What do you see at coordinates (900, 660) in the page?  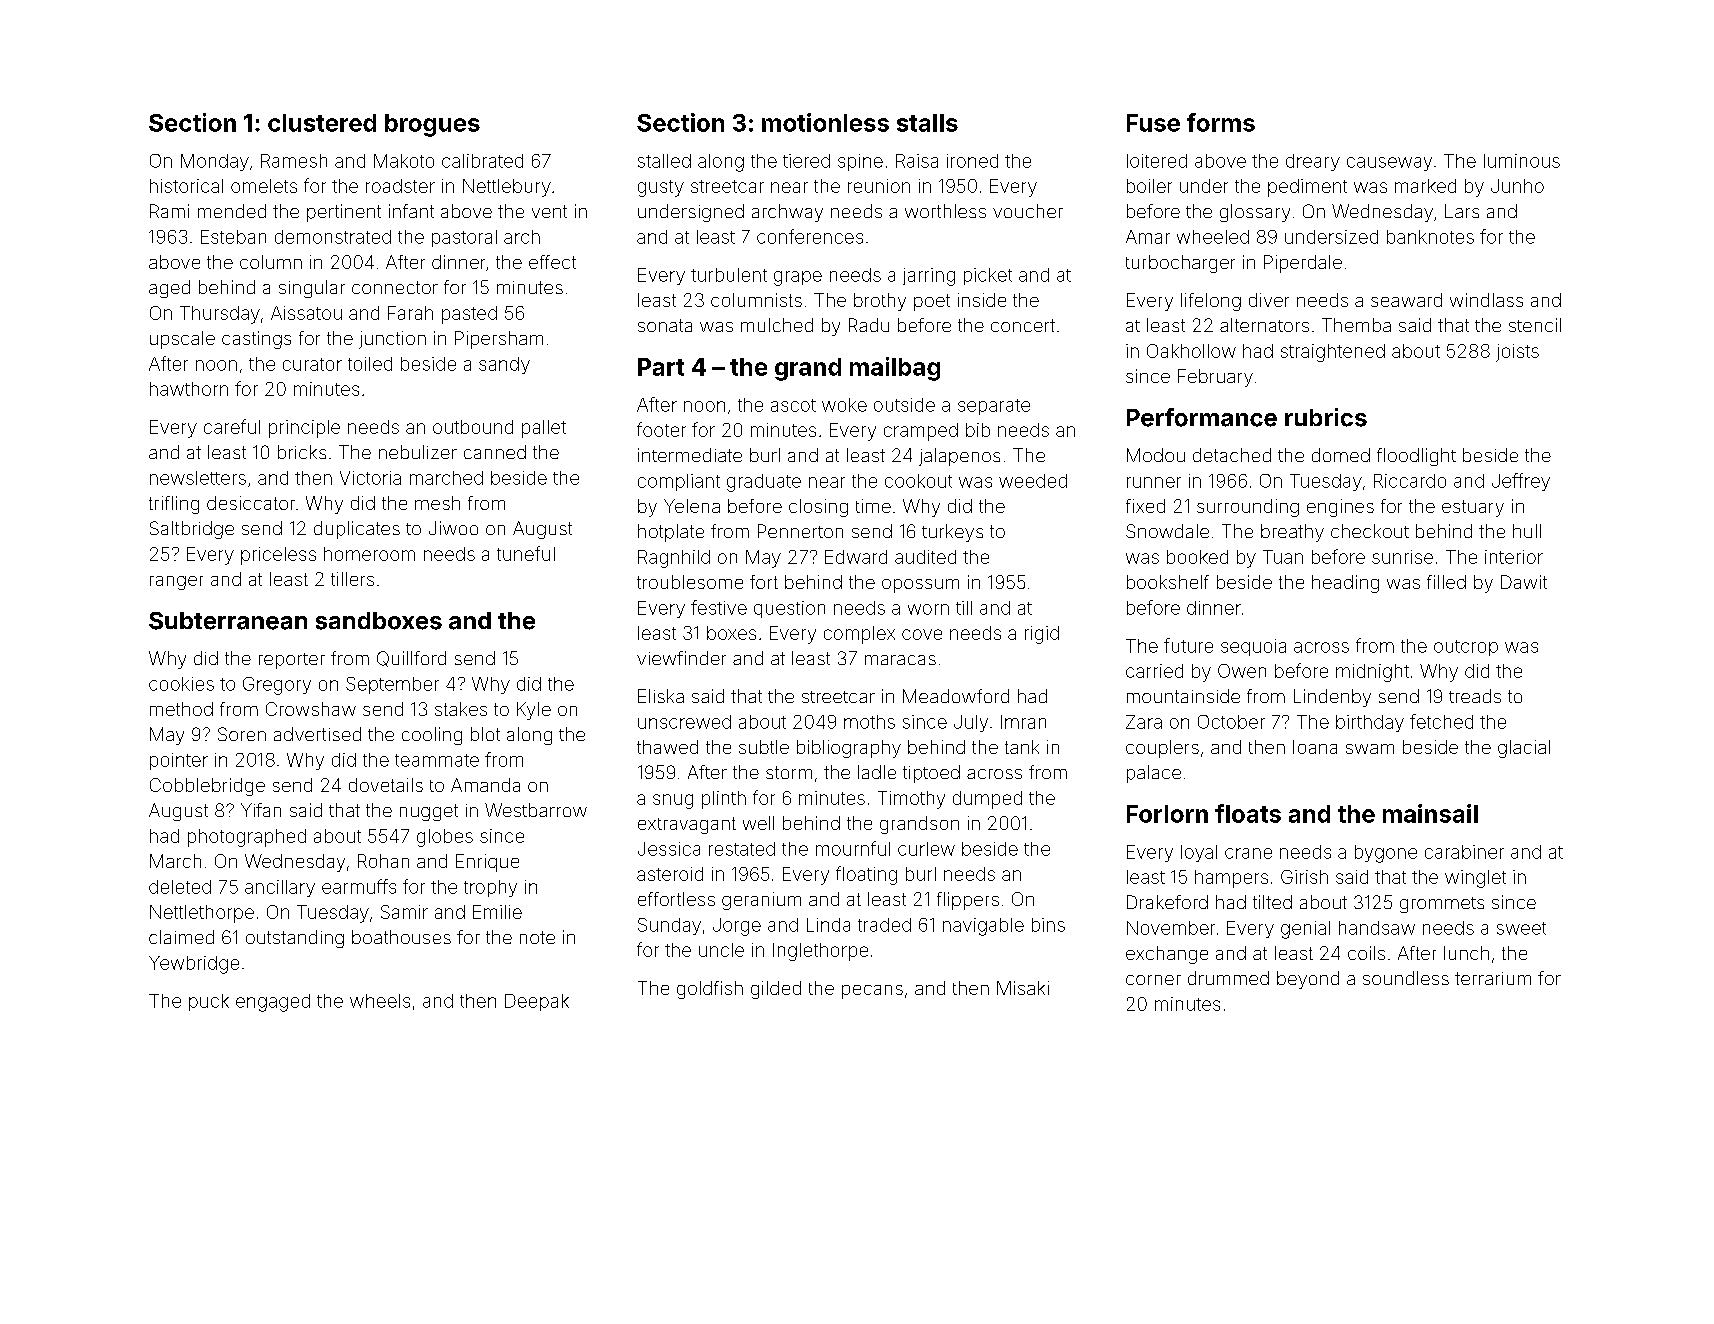 I see `maracas` at bounding box center [900, 660].
